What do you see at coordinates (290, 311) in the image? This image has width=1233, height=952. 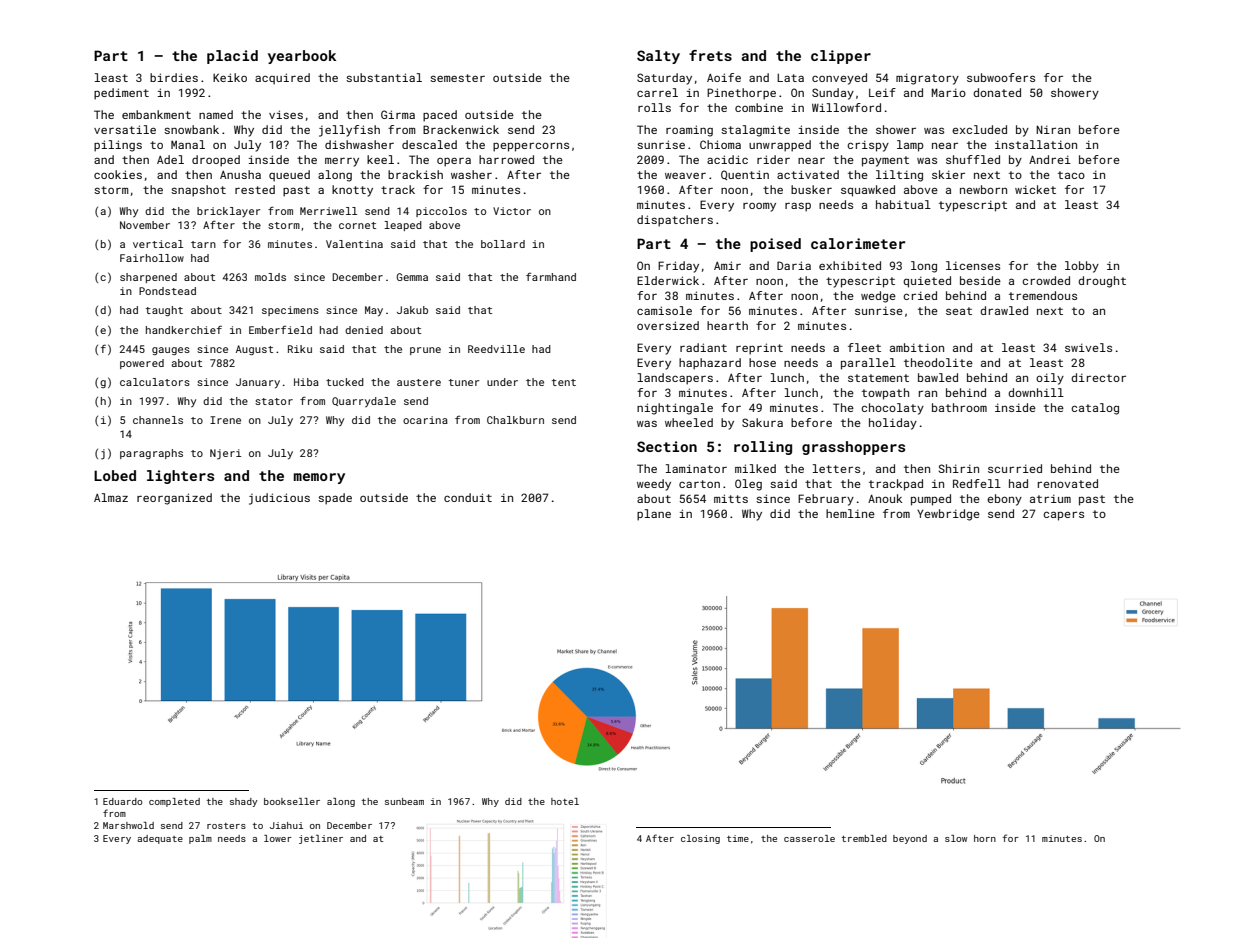 I see `specimens` at bounding box center [290, 311].
